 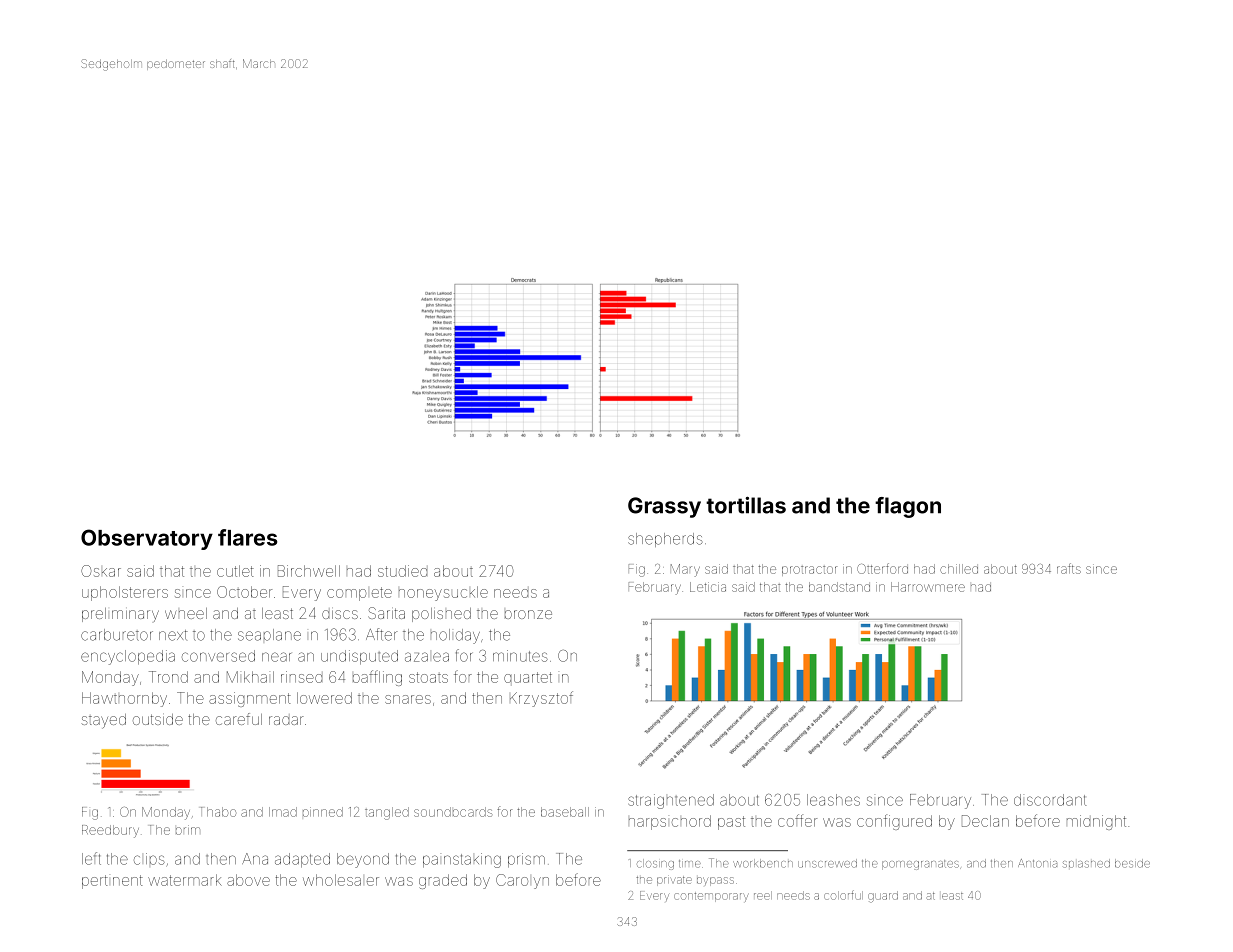 What do you see at coordinates (428, 677) in the page?
I see `stoats` at bounding box center [428, 677].
